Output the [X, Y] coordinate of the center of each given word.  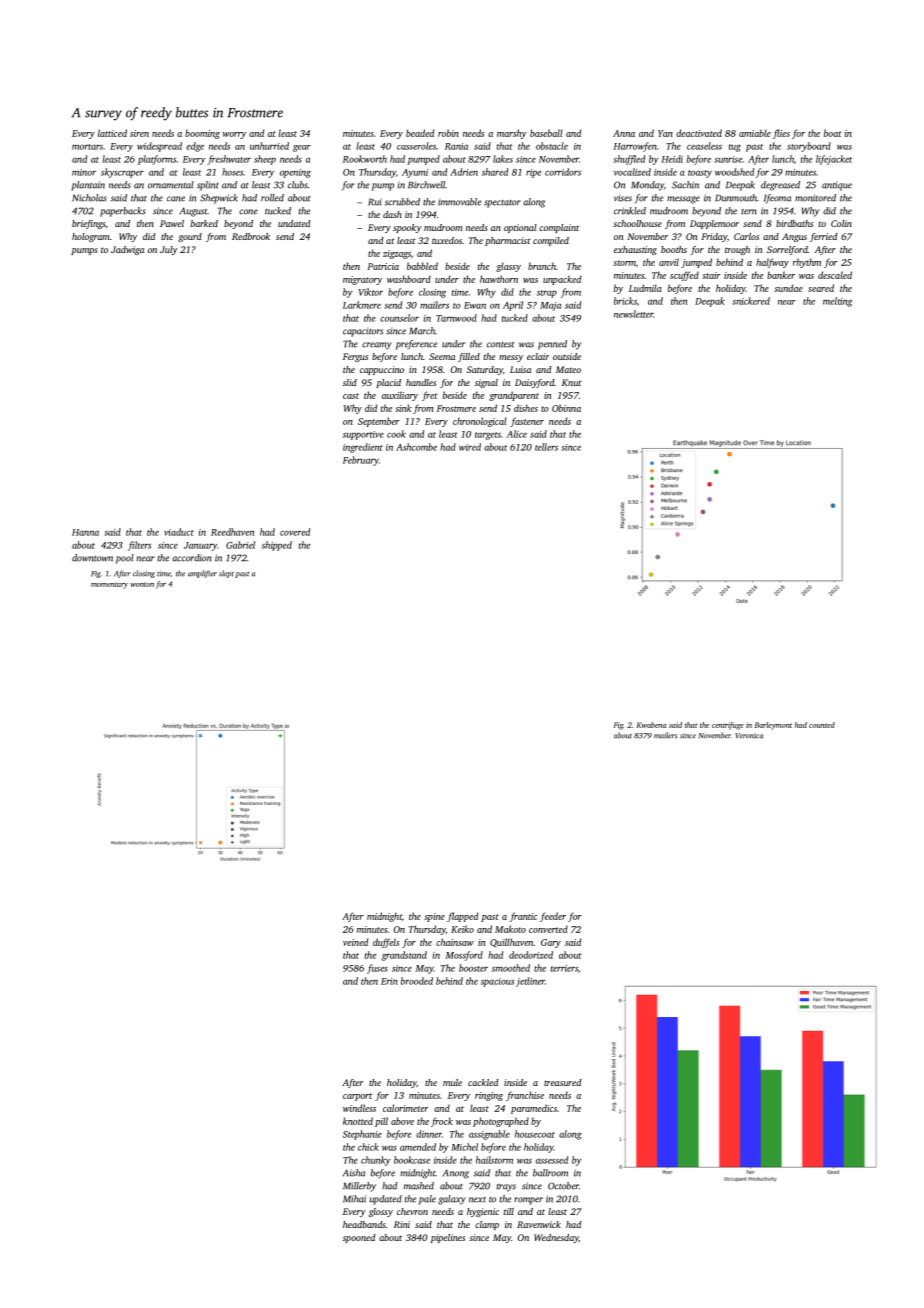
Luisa [520, 369]
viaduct [179, 532]
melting [837, 302]
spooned [359, 1238]
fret [430, 396]
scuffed [684, 276]
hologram [91, 237]
